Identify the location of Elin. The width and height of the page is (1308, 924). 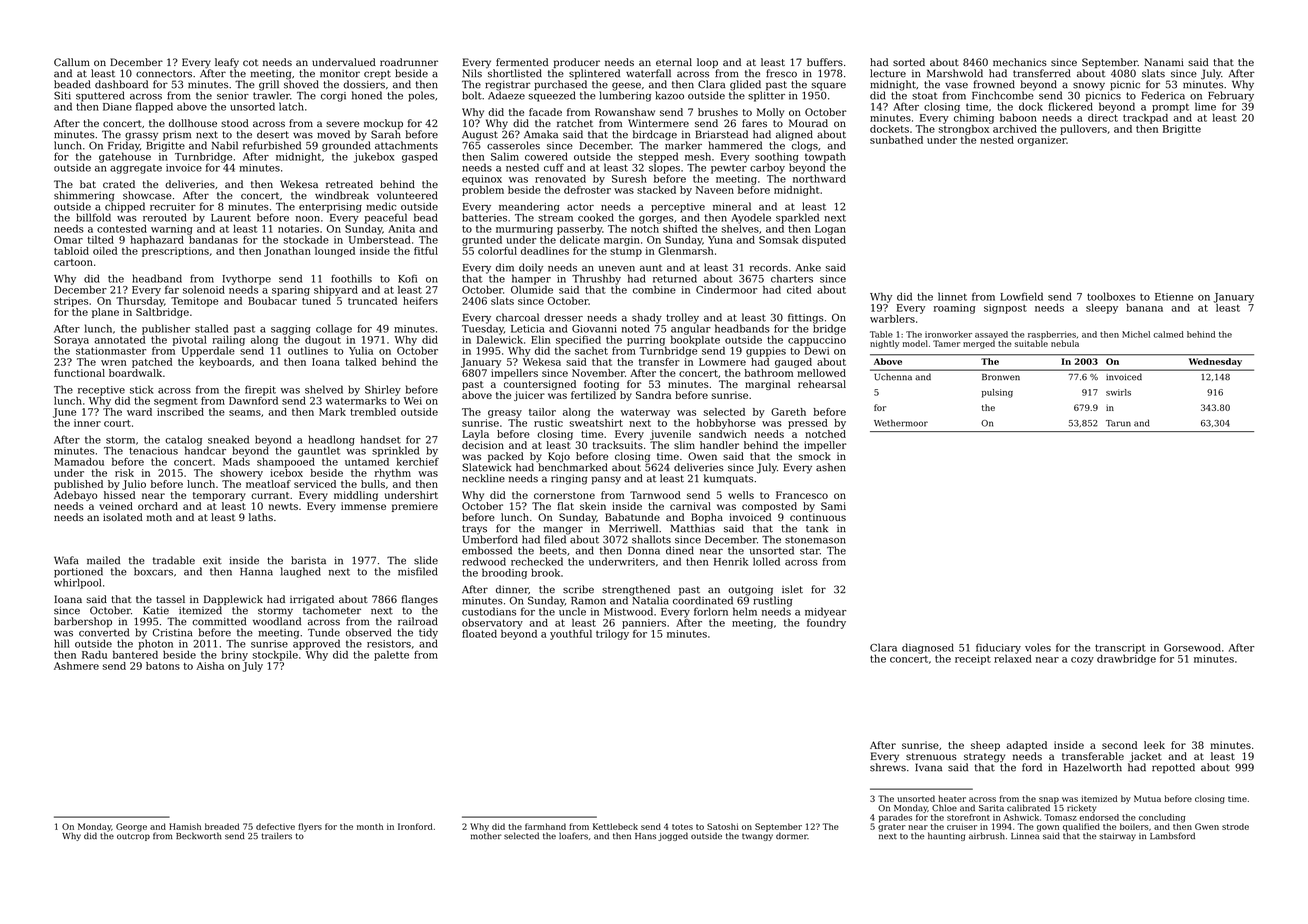
(541, 340).
